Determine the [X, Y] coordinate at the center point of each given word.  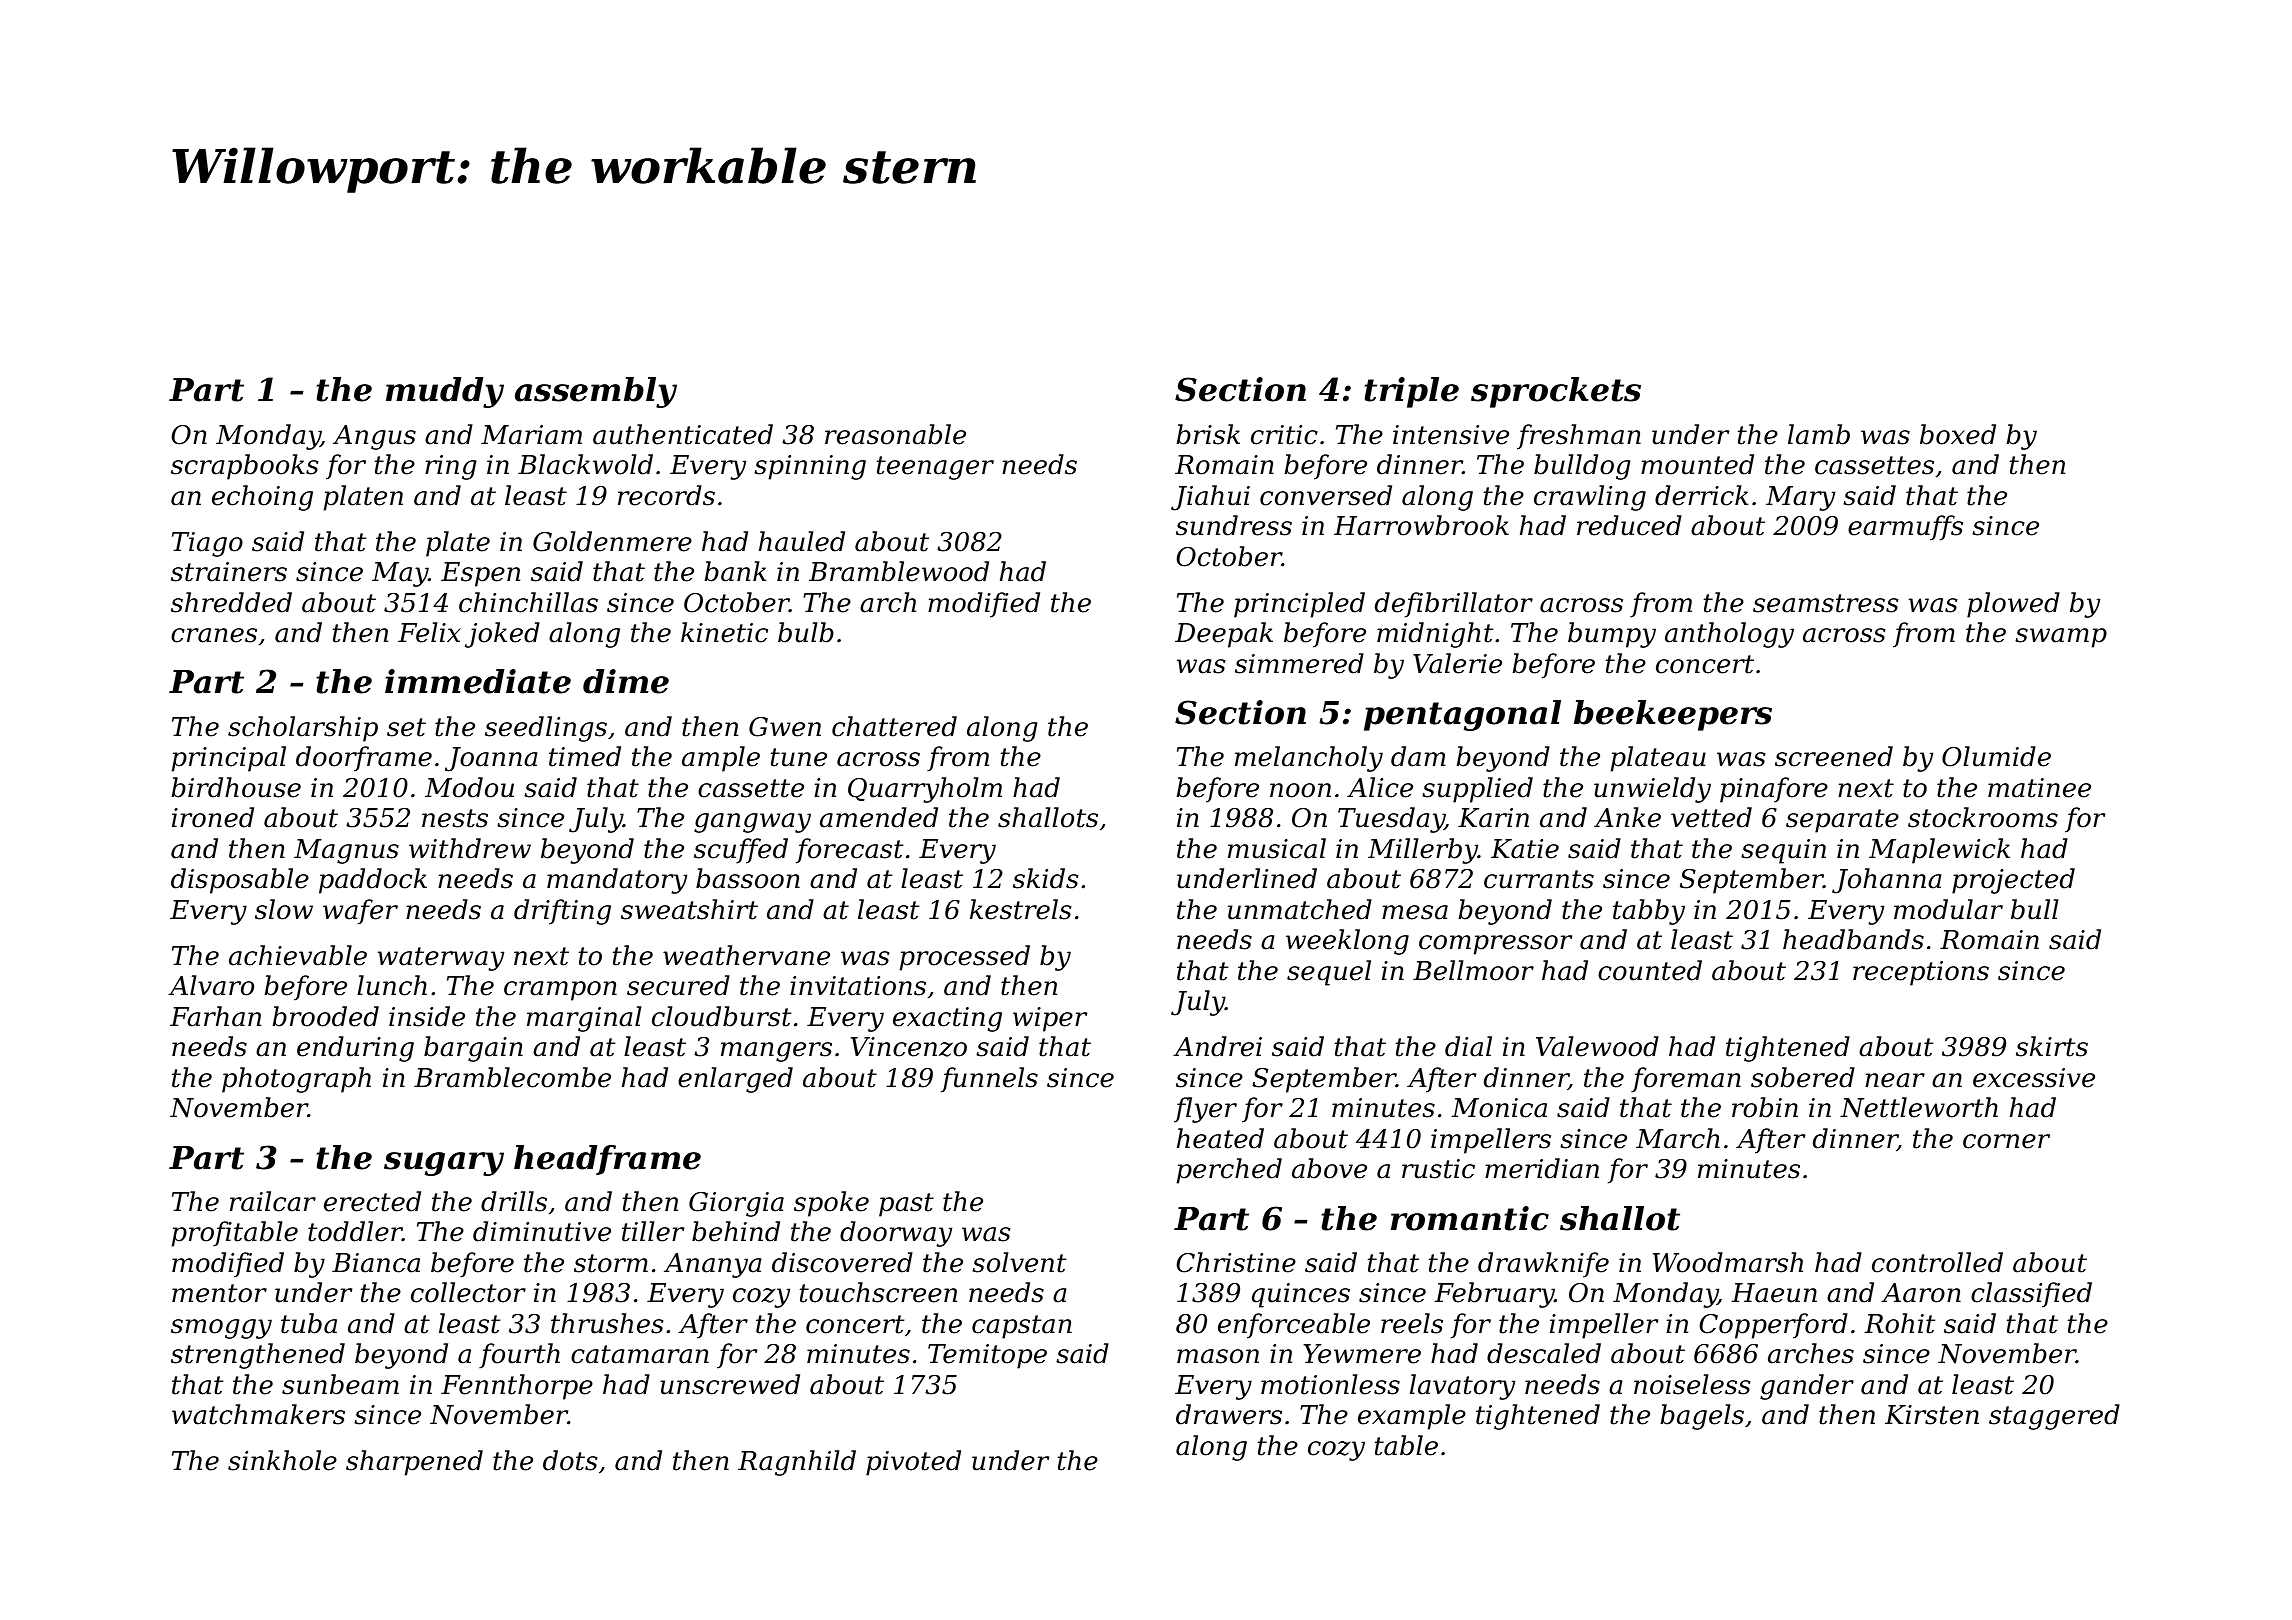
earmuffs [1905, 528]
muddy [445, 392]
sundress [1234, 525]
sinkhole [282, 1460]
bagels [1702, 1417]
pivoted [913, 1463]
